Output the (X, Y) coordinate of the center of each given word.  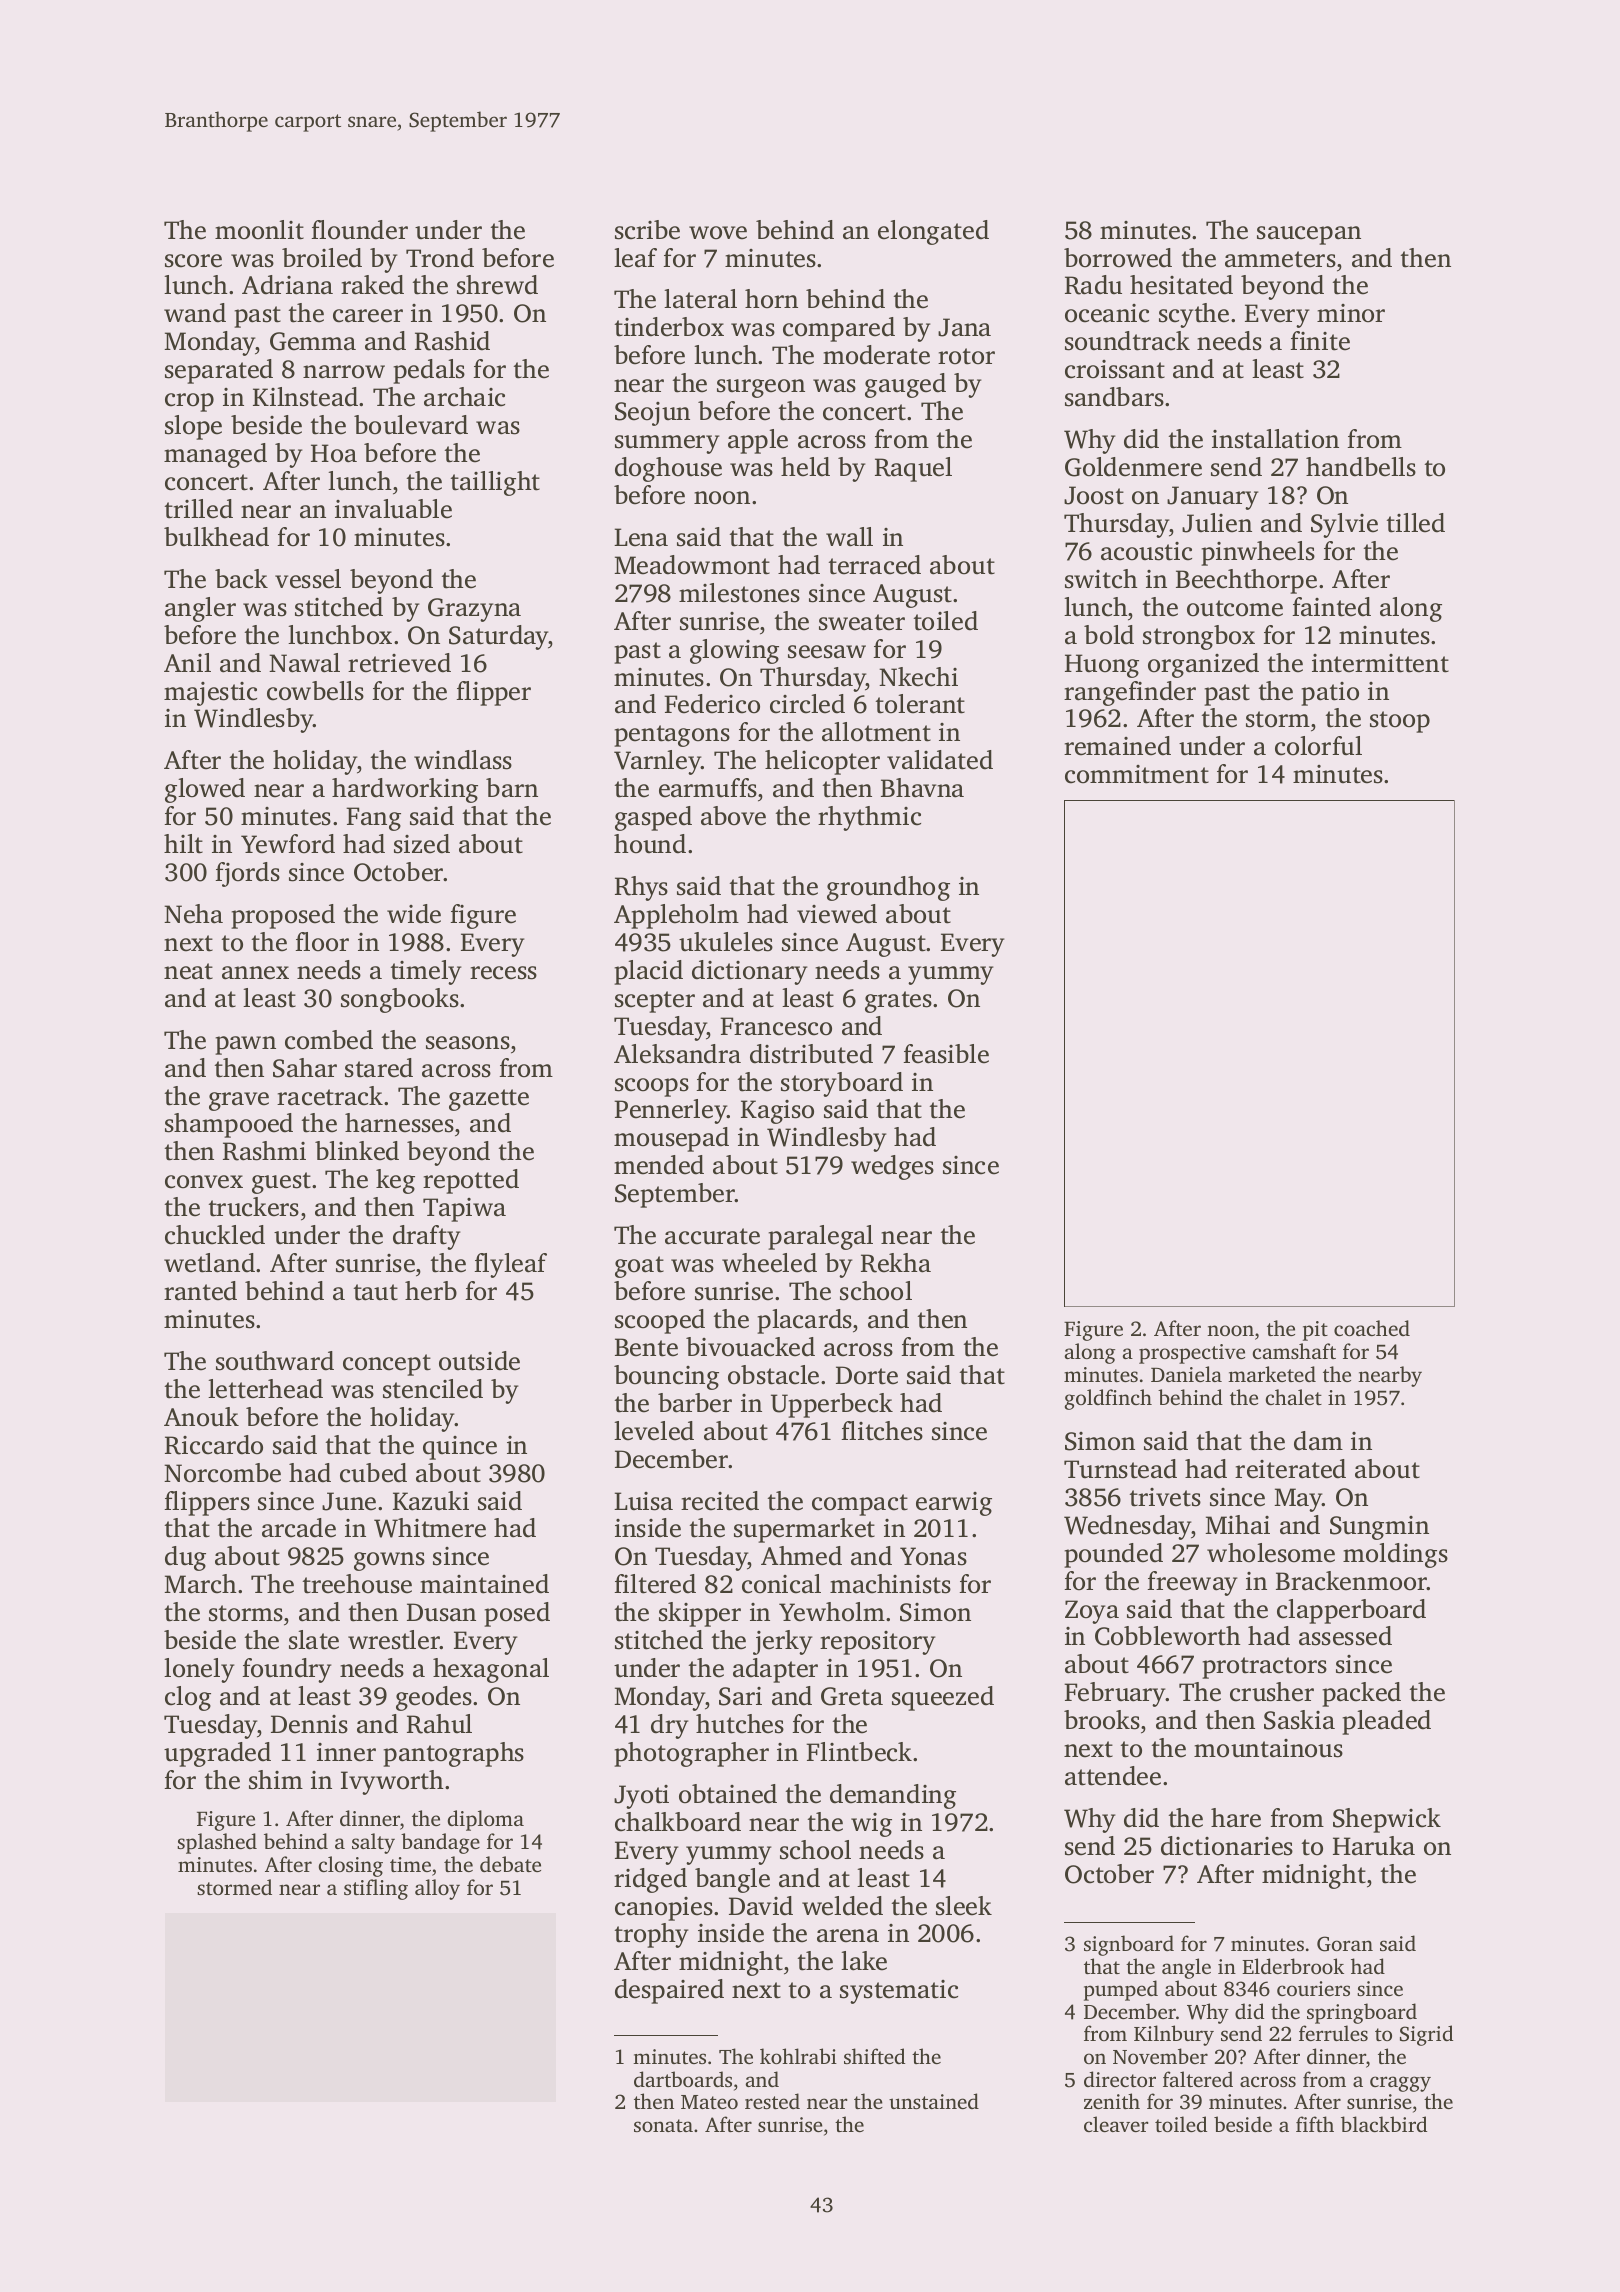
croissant (1115, 369)
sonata (663, 2125)
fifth (1315, 2124)
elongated (933, 232)
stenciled (433, 1389)
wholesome (1271, 1553)
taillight (495, 483)
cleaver (1116, 2124)
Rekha (896, 1263)
